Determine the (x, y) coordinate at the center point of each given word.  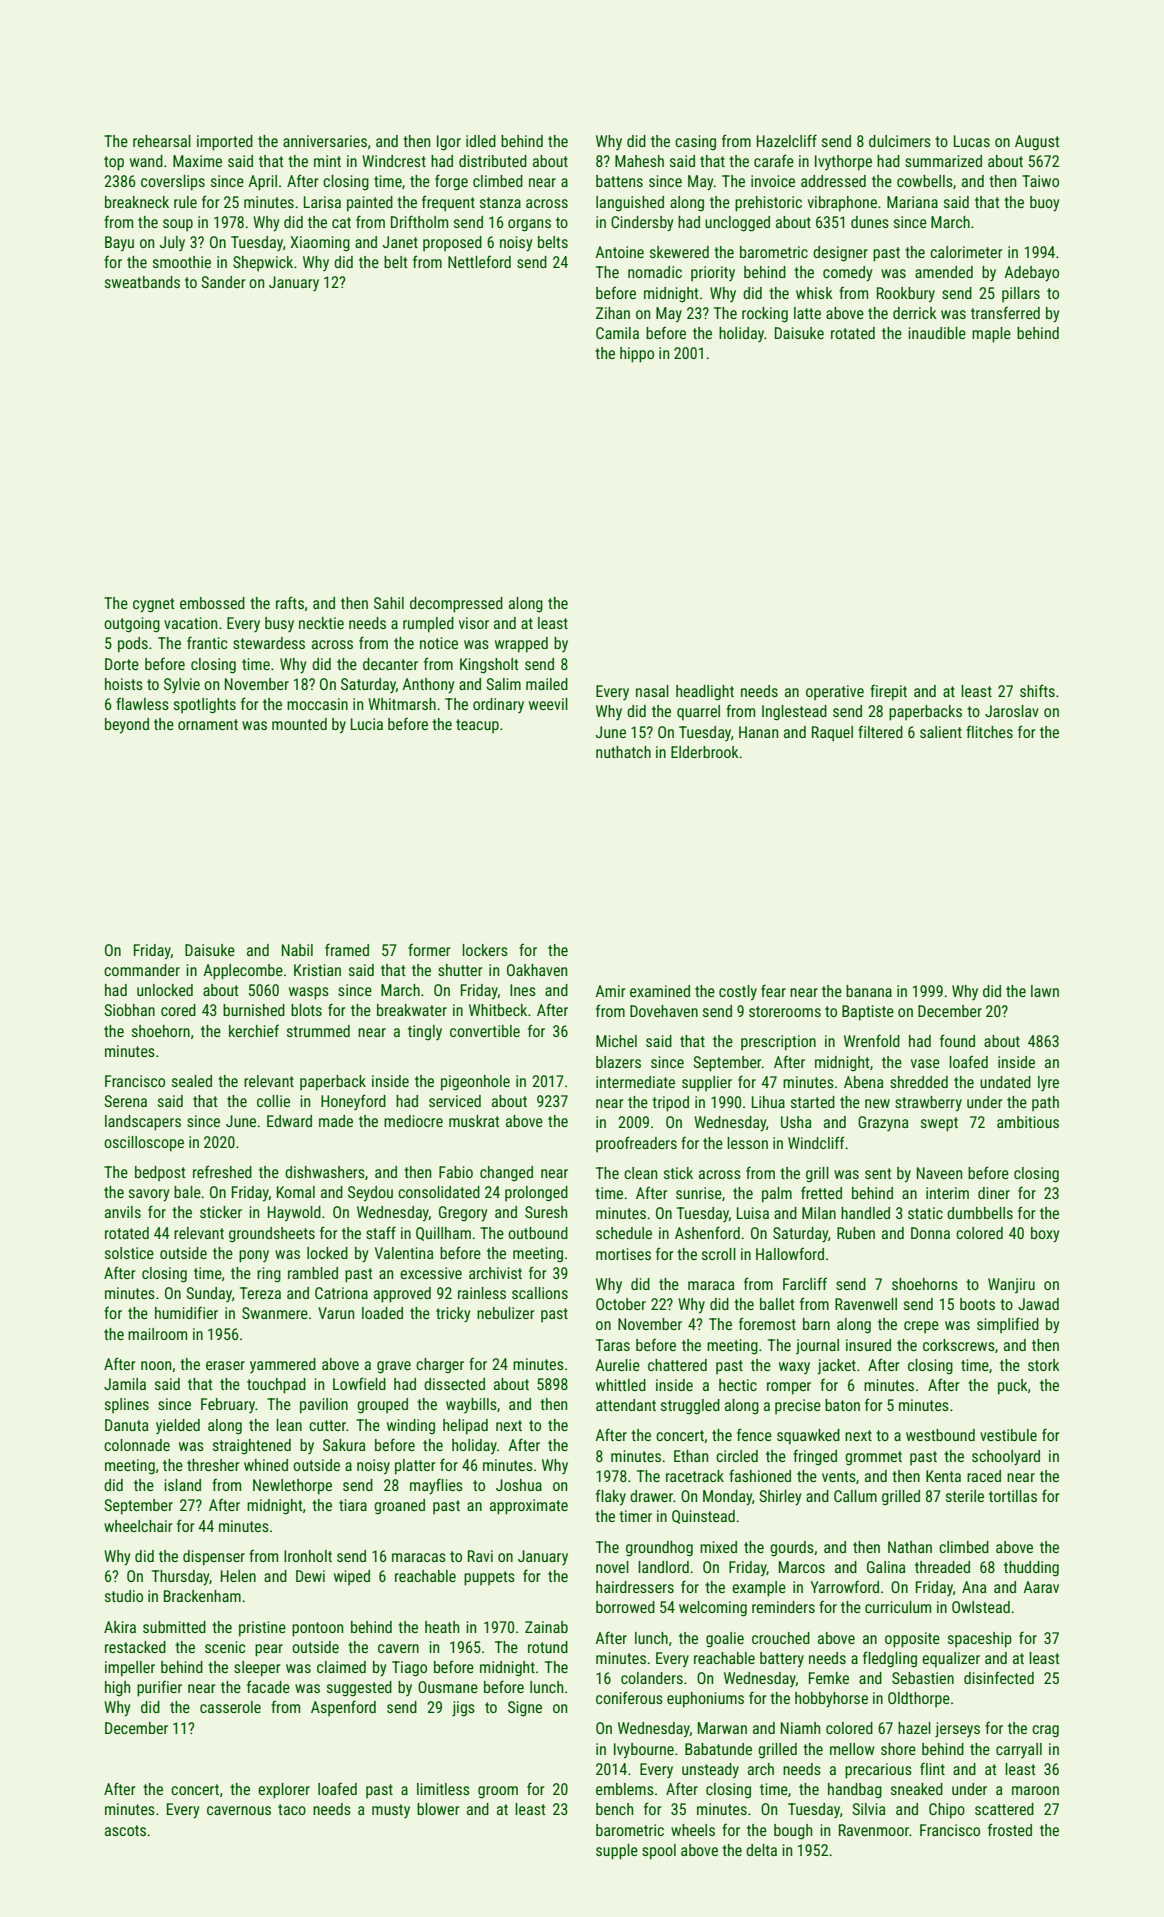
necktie (321, 623)
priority (713, 273)
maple (991, 335)
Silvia (868, 1809)
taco (292, 1809)
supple (617, 1852)
